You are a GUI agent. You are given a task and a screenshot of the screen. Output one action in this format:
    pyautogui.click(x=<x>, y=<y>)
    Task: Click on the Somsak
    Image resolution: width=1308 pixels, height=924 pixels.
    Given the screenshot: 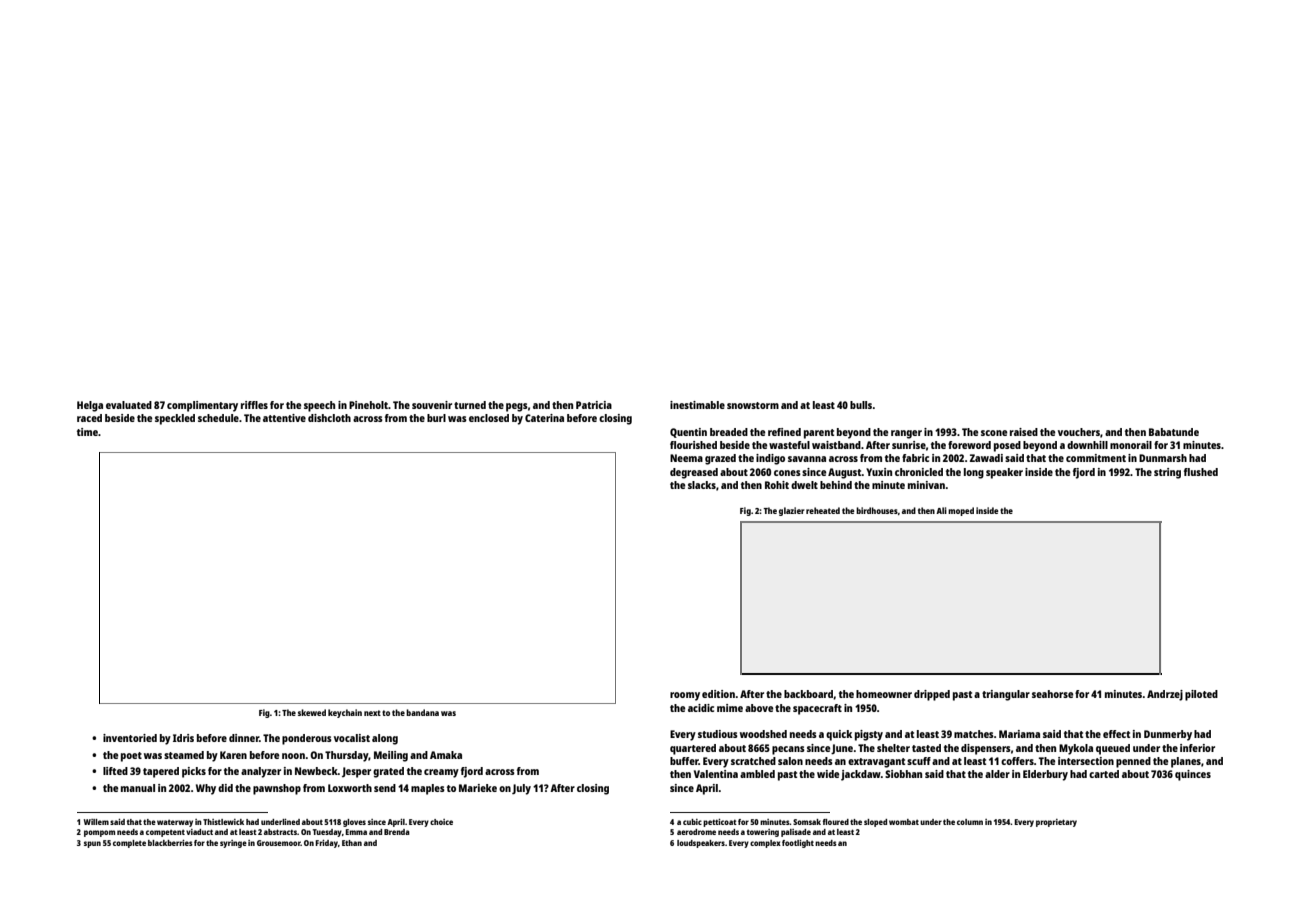 What is the action you would take?
    pyautogui.click(x=807, y=822)
